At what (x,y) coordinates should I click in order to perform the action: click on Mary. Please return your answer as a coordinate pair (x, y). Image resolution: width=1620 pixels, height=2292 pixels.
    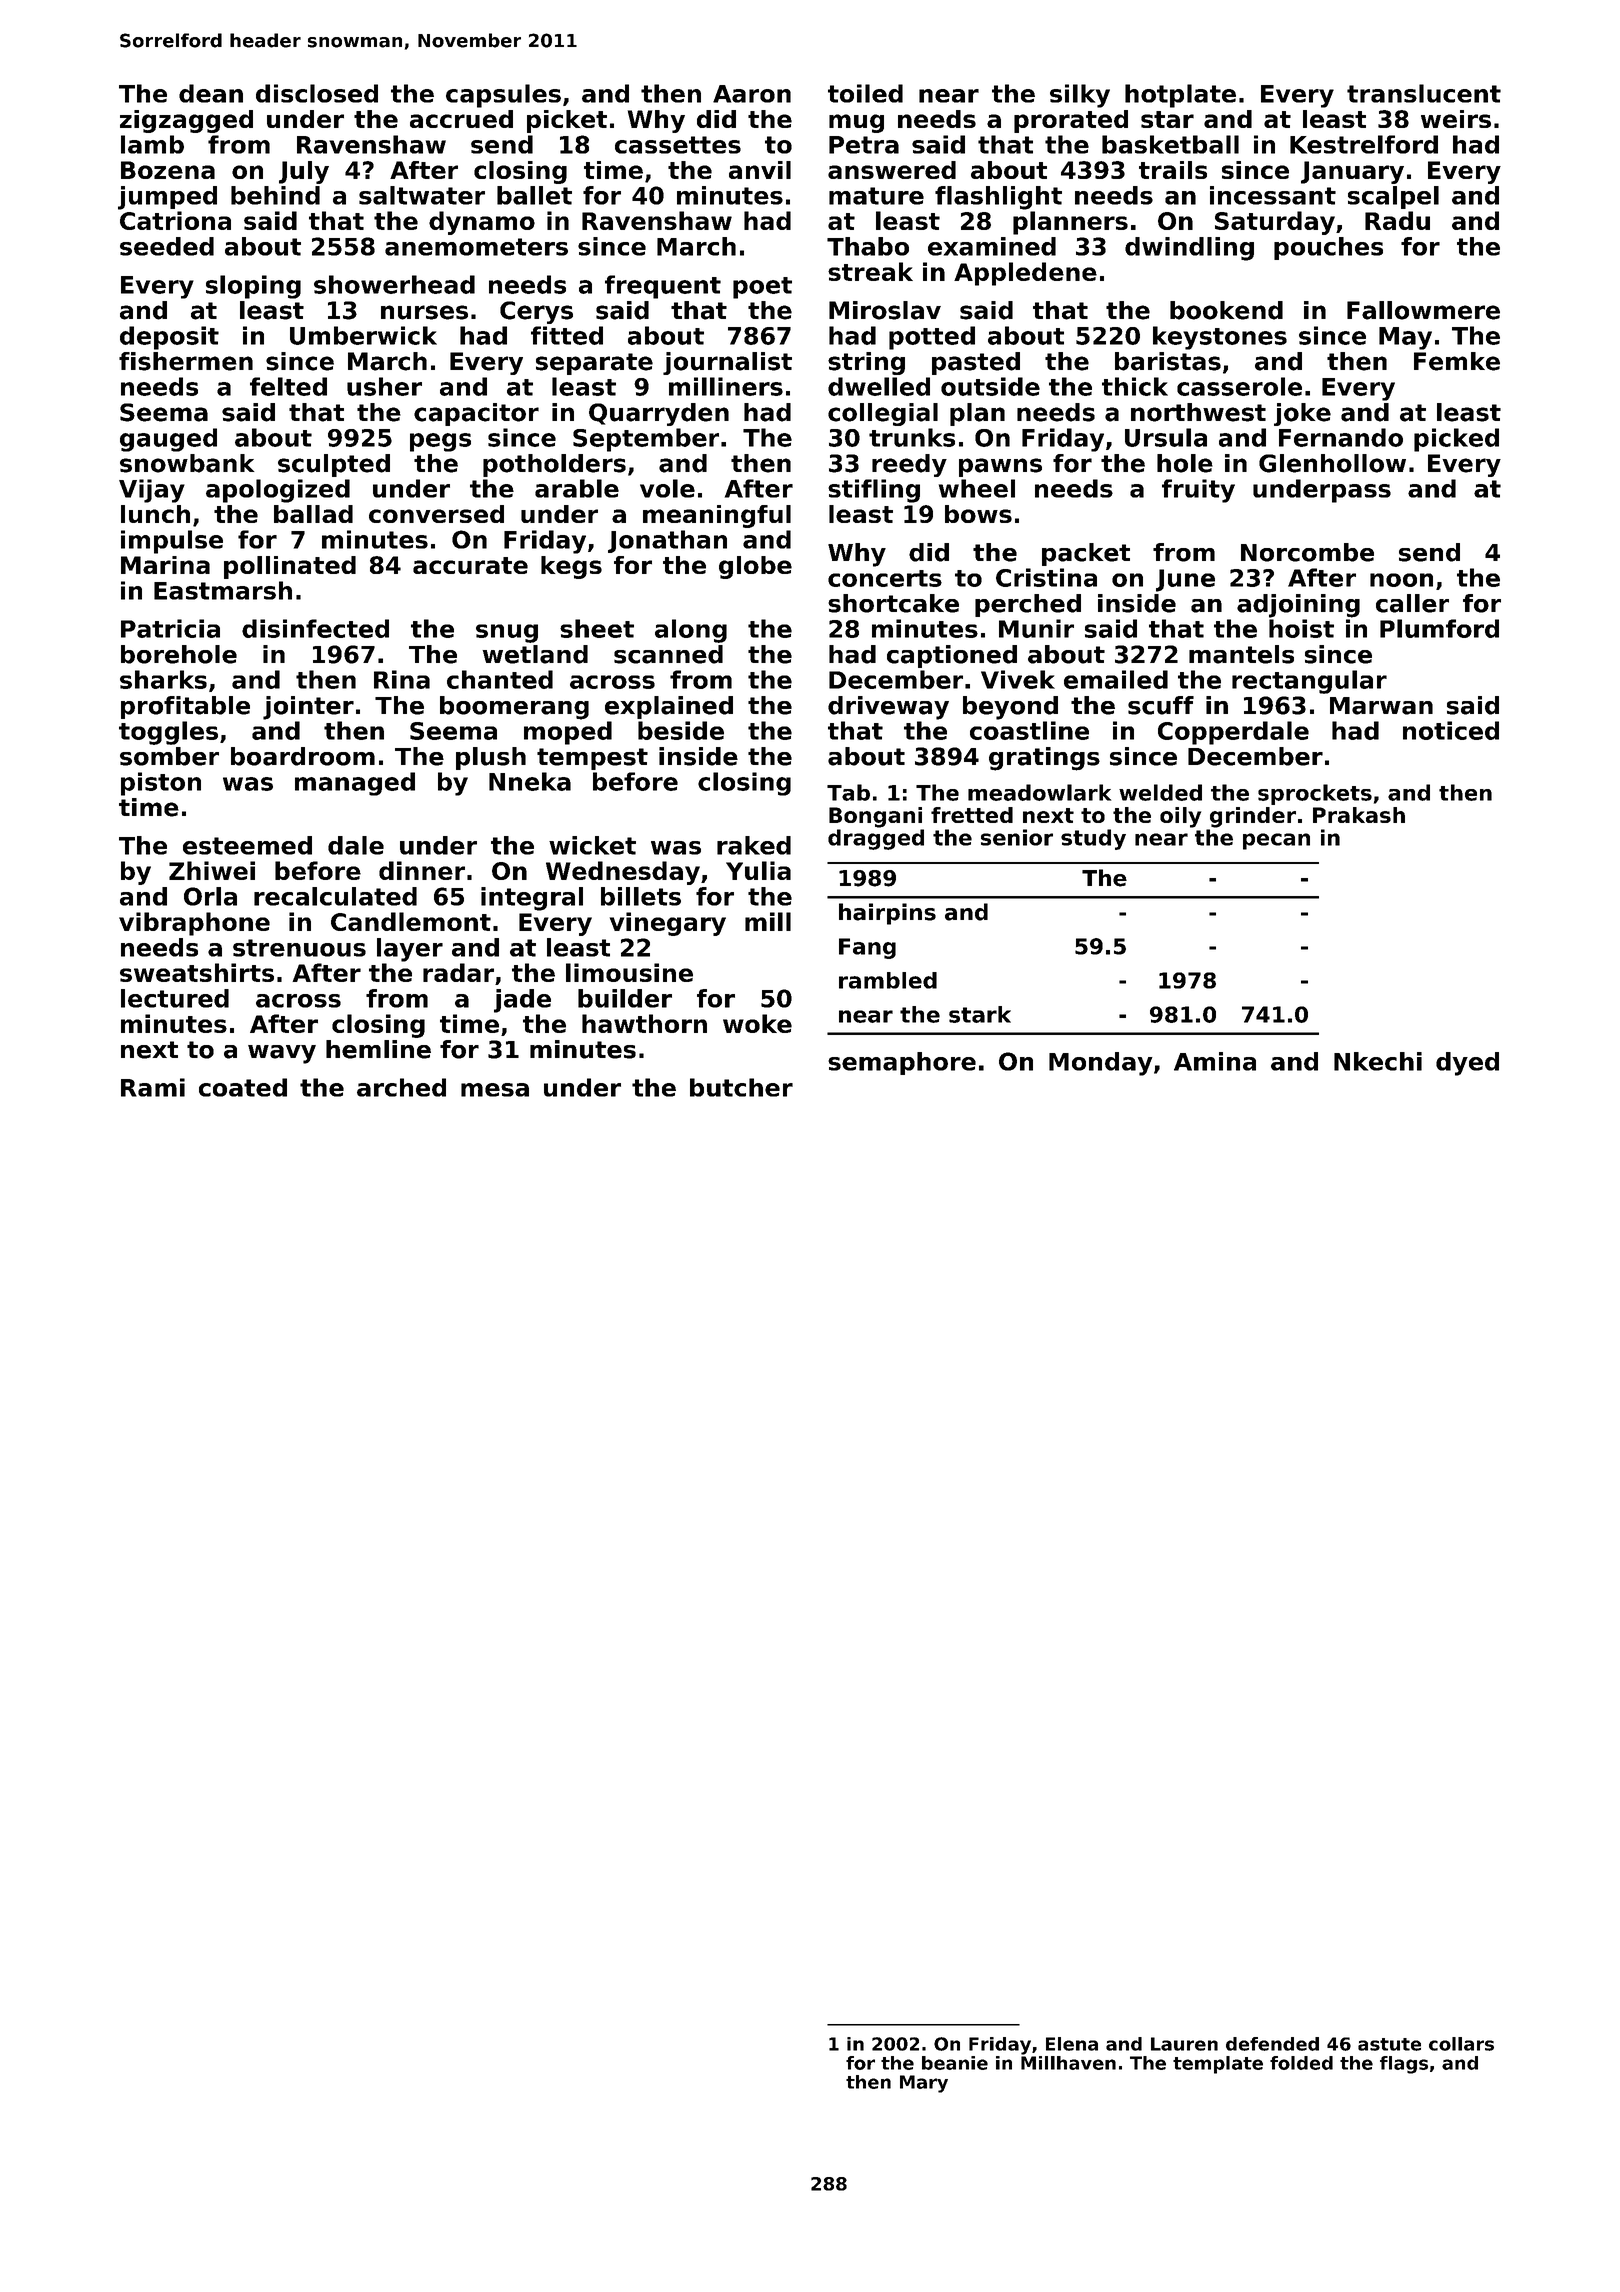
    Looking at the image, I should click on (924, 2084).
